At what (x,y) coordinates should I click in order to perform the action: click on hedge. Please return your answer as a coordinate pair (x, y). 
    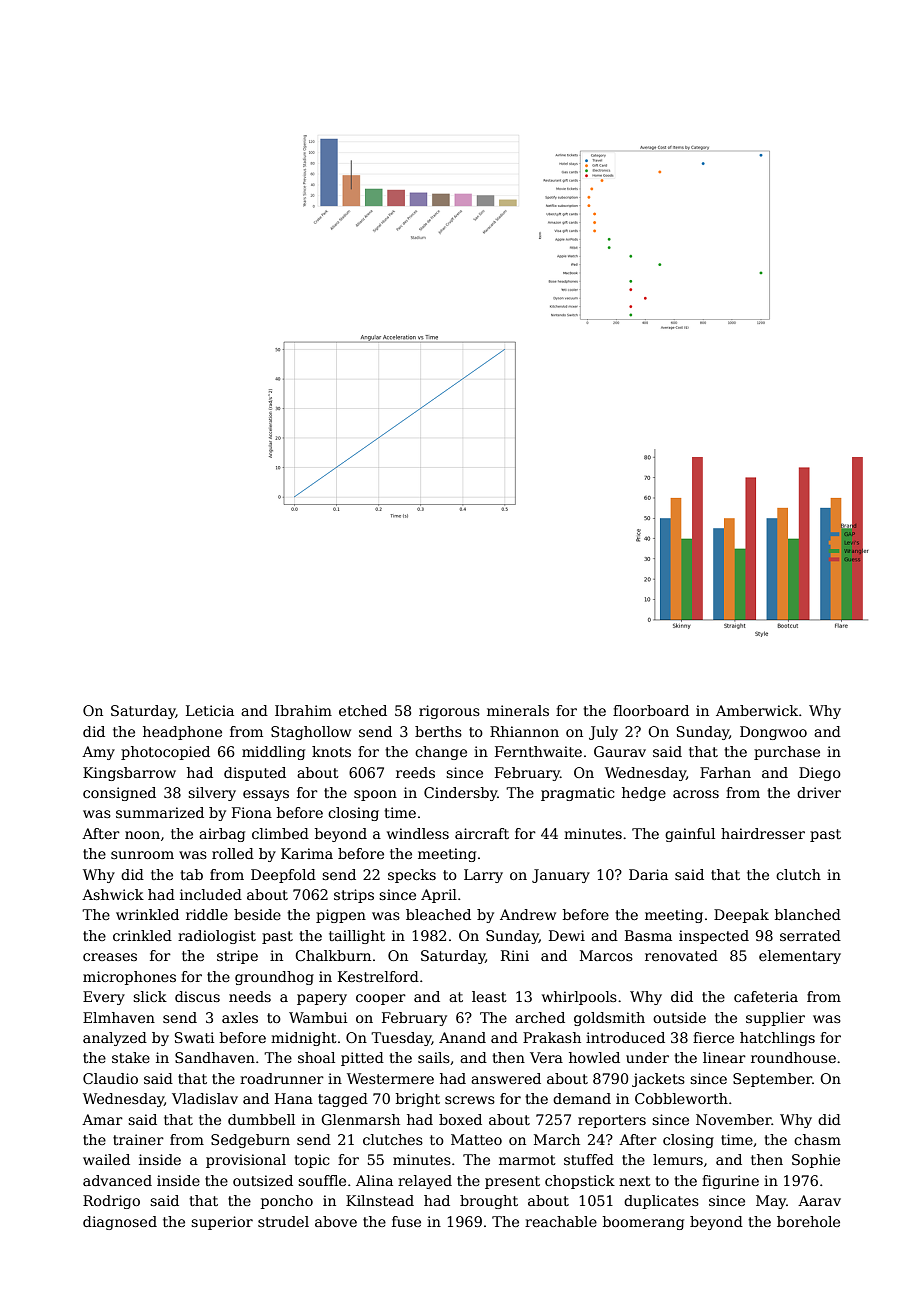
    Looking at the image, I should click on (644, 794).
